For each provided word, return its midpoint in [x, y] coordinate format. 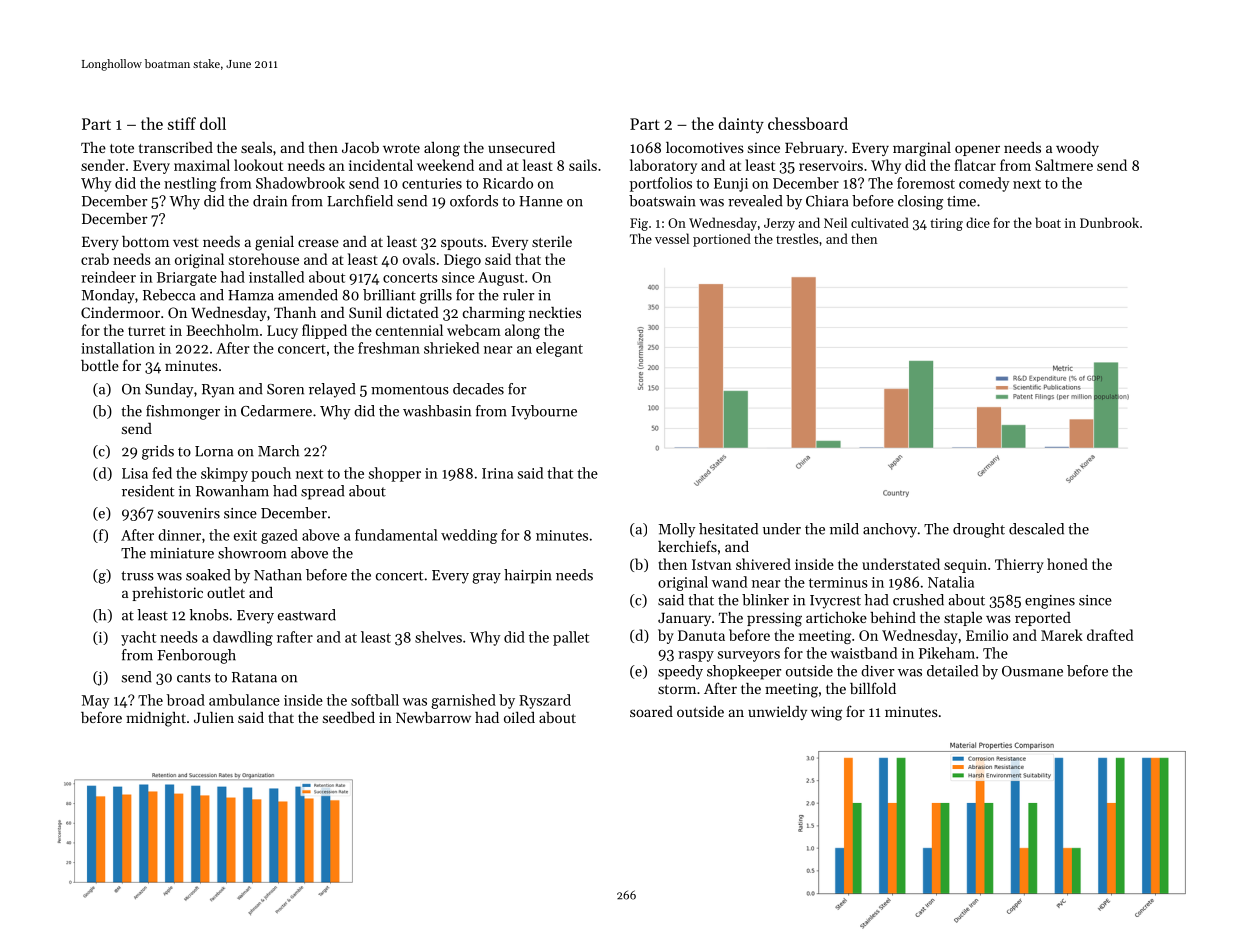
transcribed [176, 147]
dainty [741, 125]
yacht [138, 638]
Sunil [365, 312]
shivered [763, 564]
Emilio [987, 635]
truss [137, 576]
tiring [946, 224]
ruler [518, 295]
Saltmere [1064, 165]
